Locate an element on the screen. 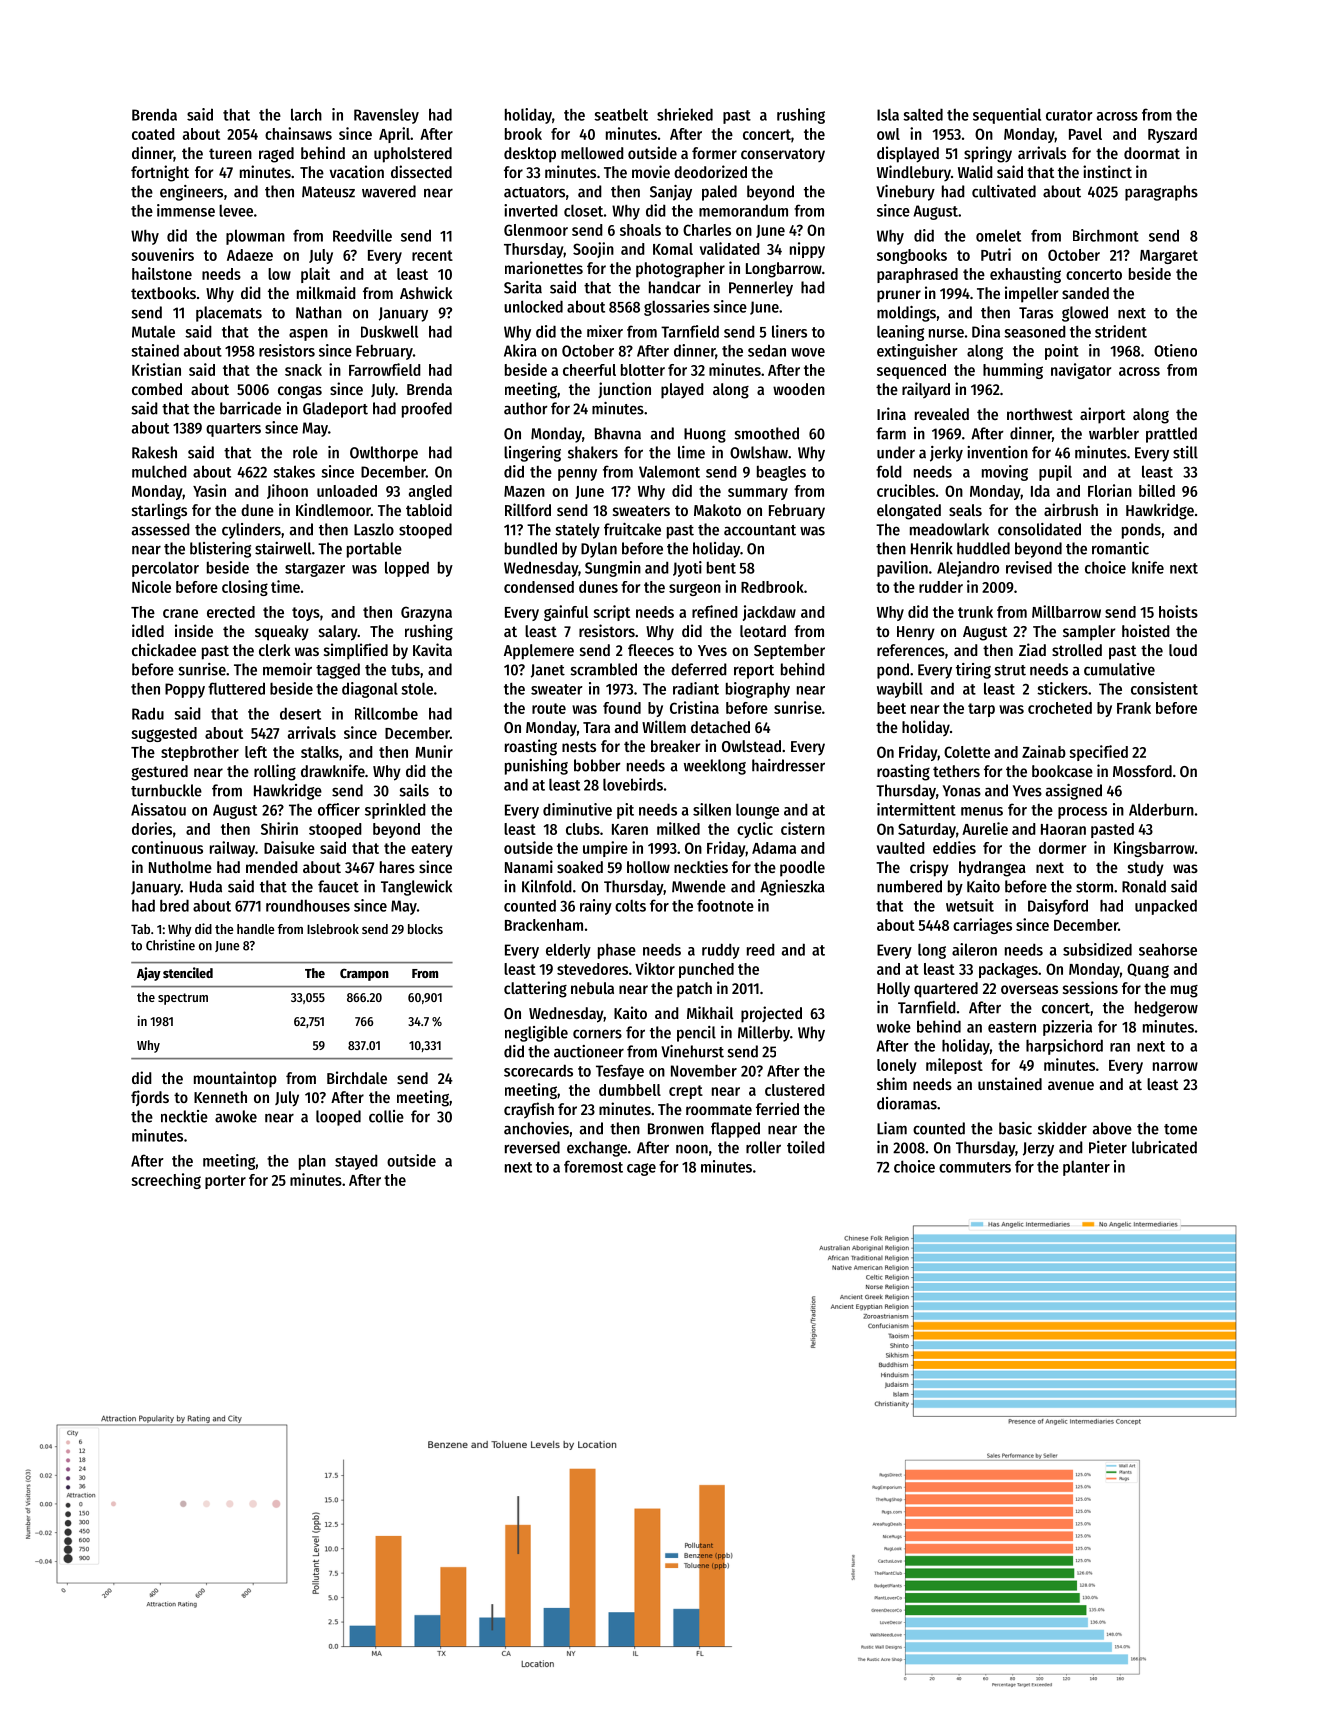  curator is located at coordinates (1069, 115).
